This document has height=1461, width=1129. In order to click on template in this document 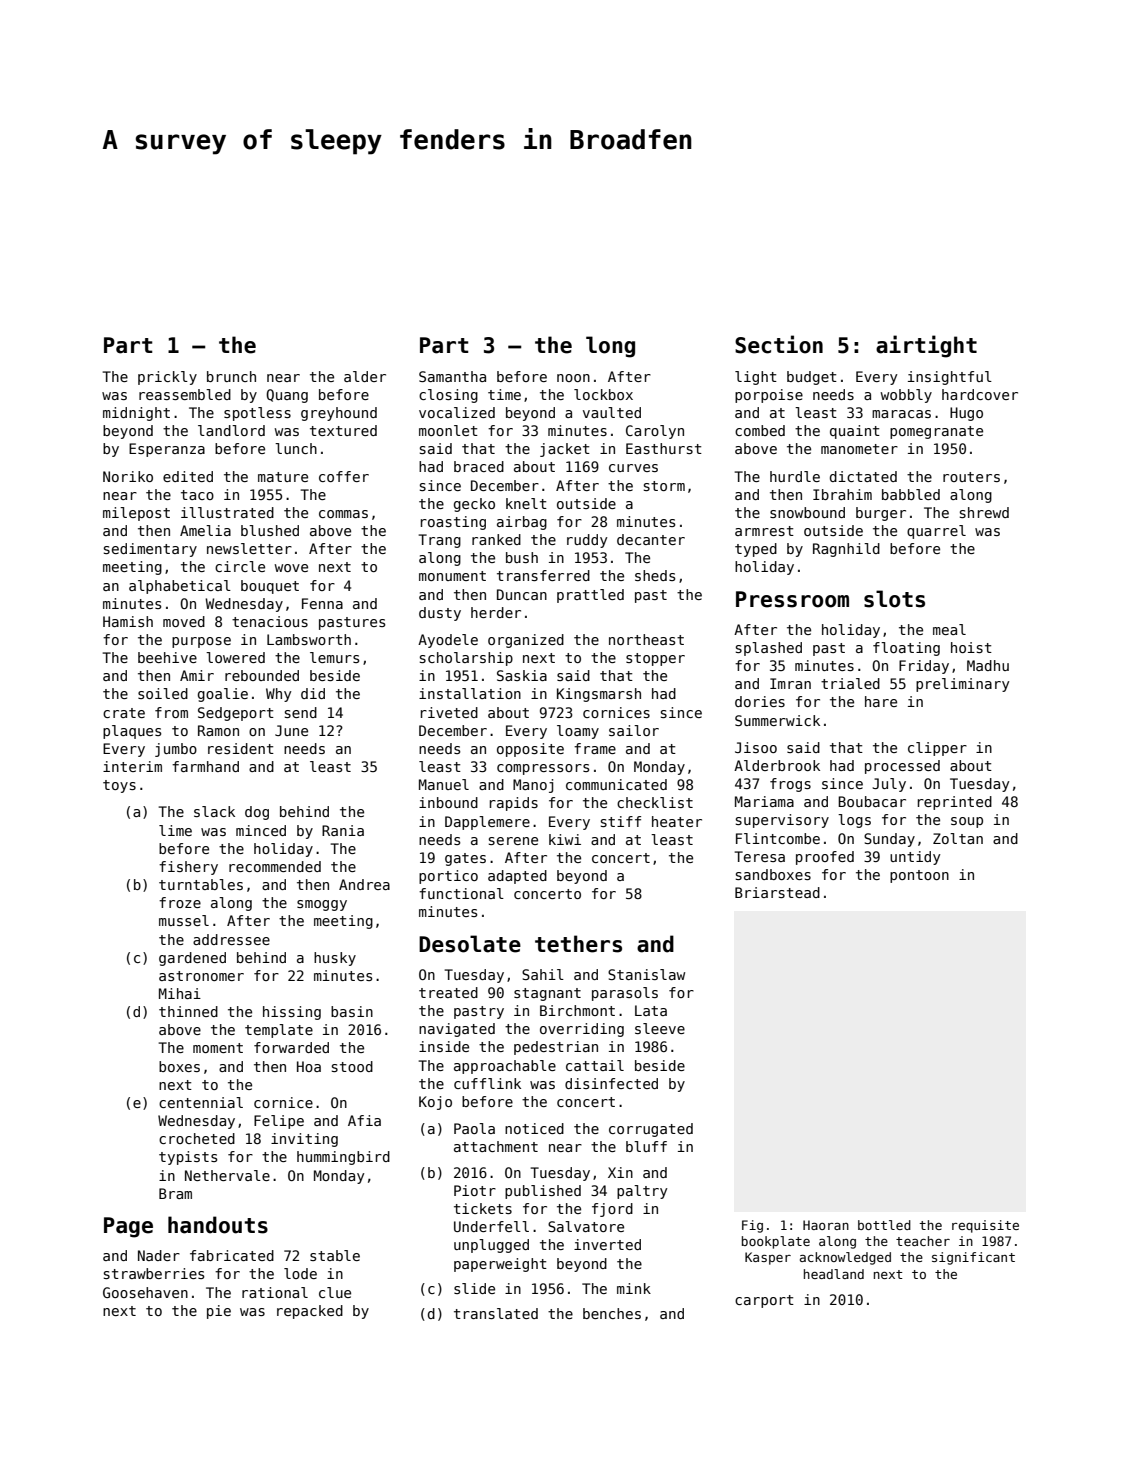, I will do `click(279, 1031)`.
